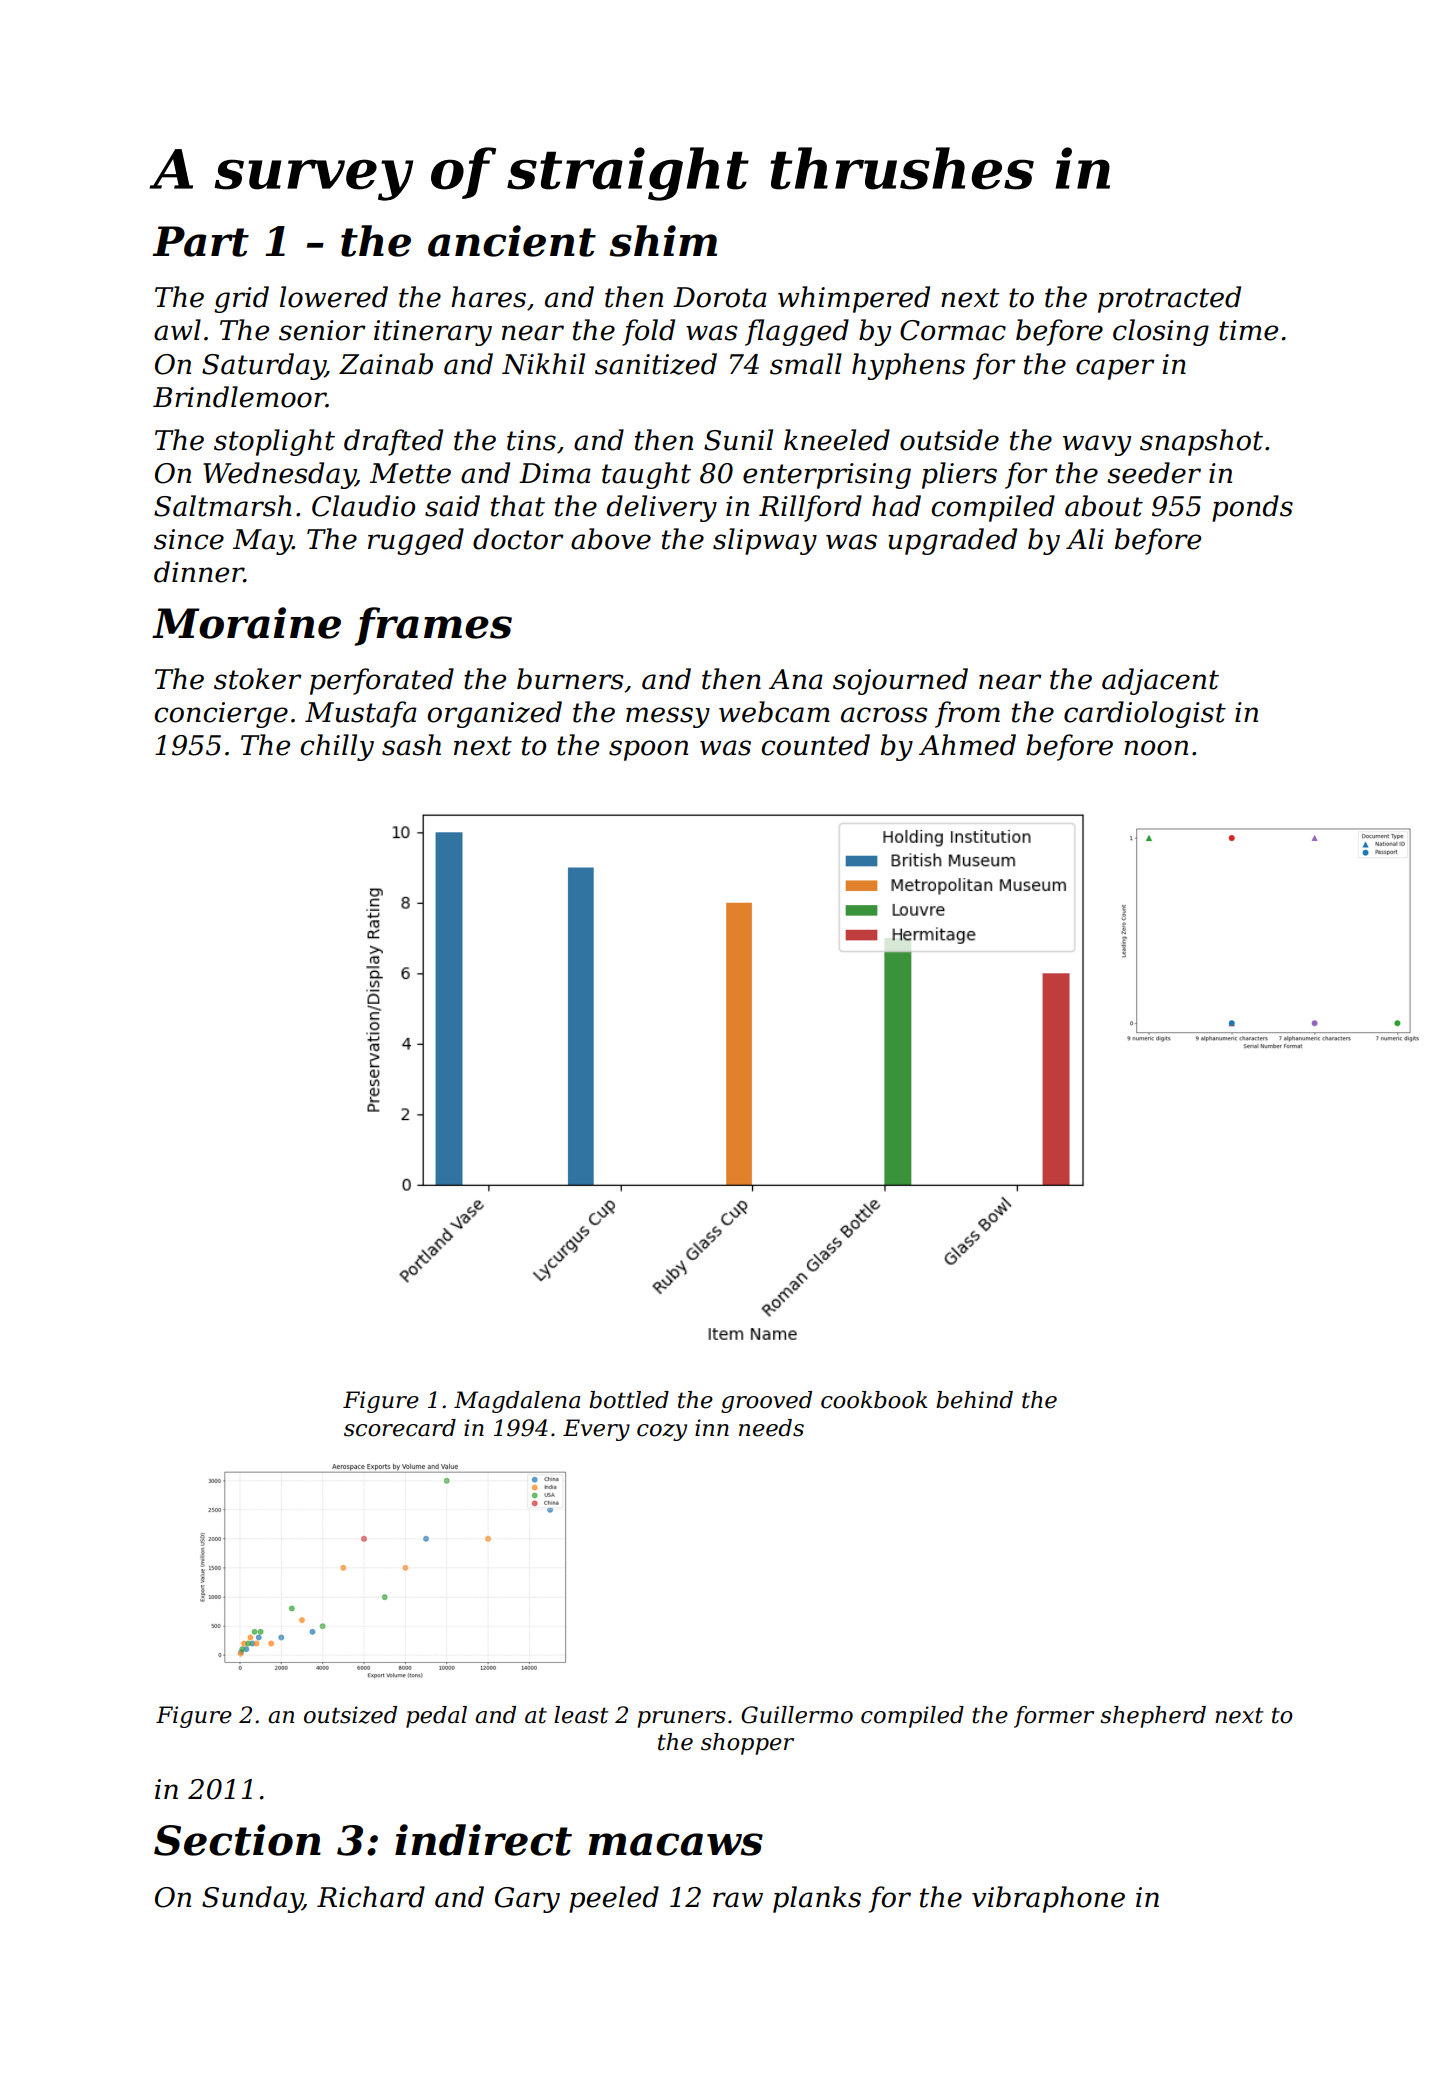 The width and height of the image is (1450, 2100). What do you see at coordinates (648, 750) in the image?
I see `spoon` at bounding box center [648, 750].
